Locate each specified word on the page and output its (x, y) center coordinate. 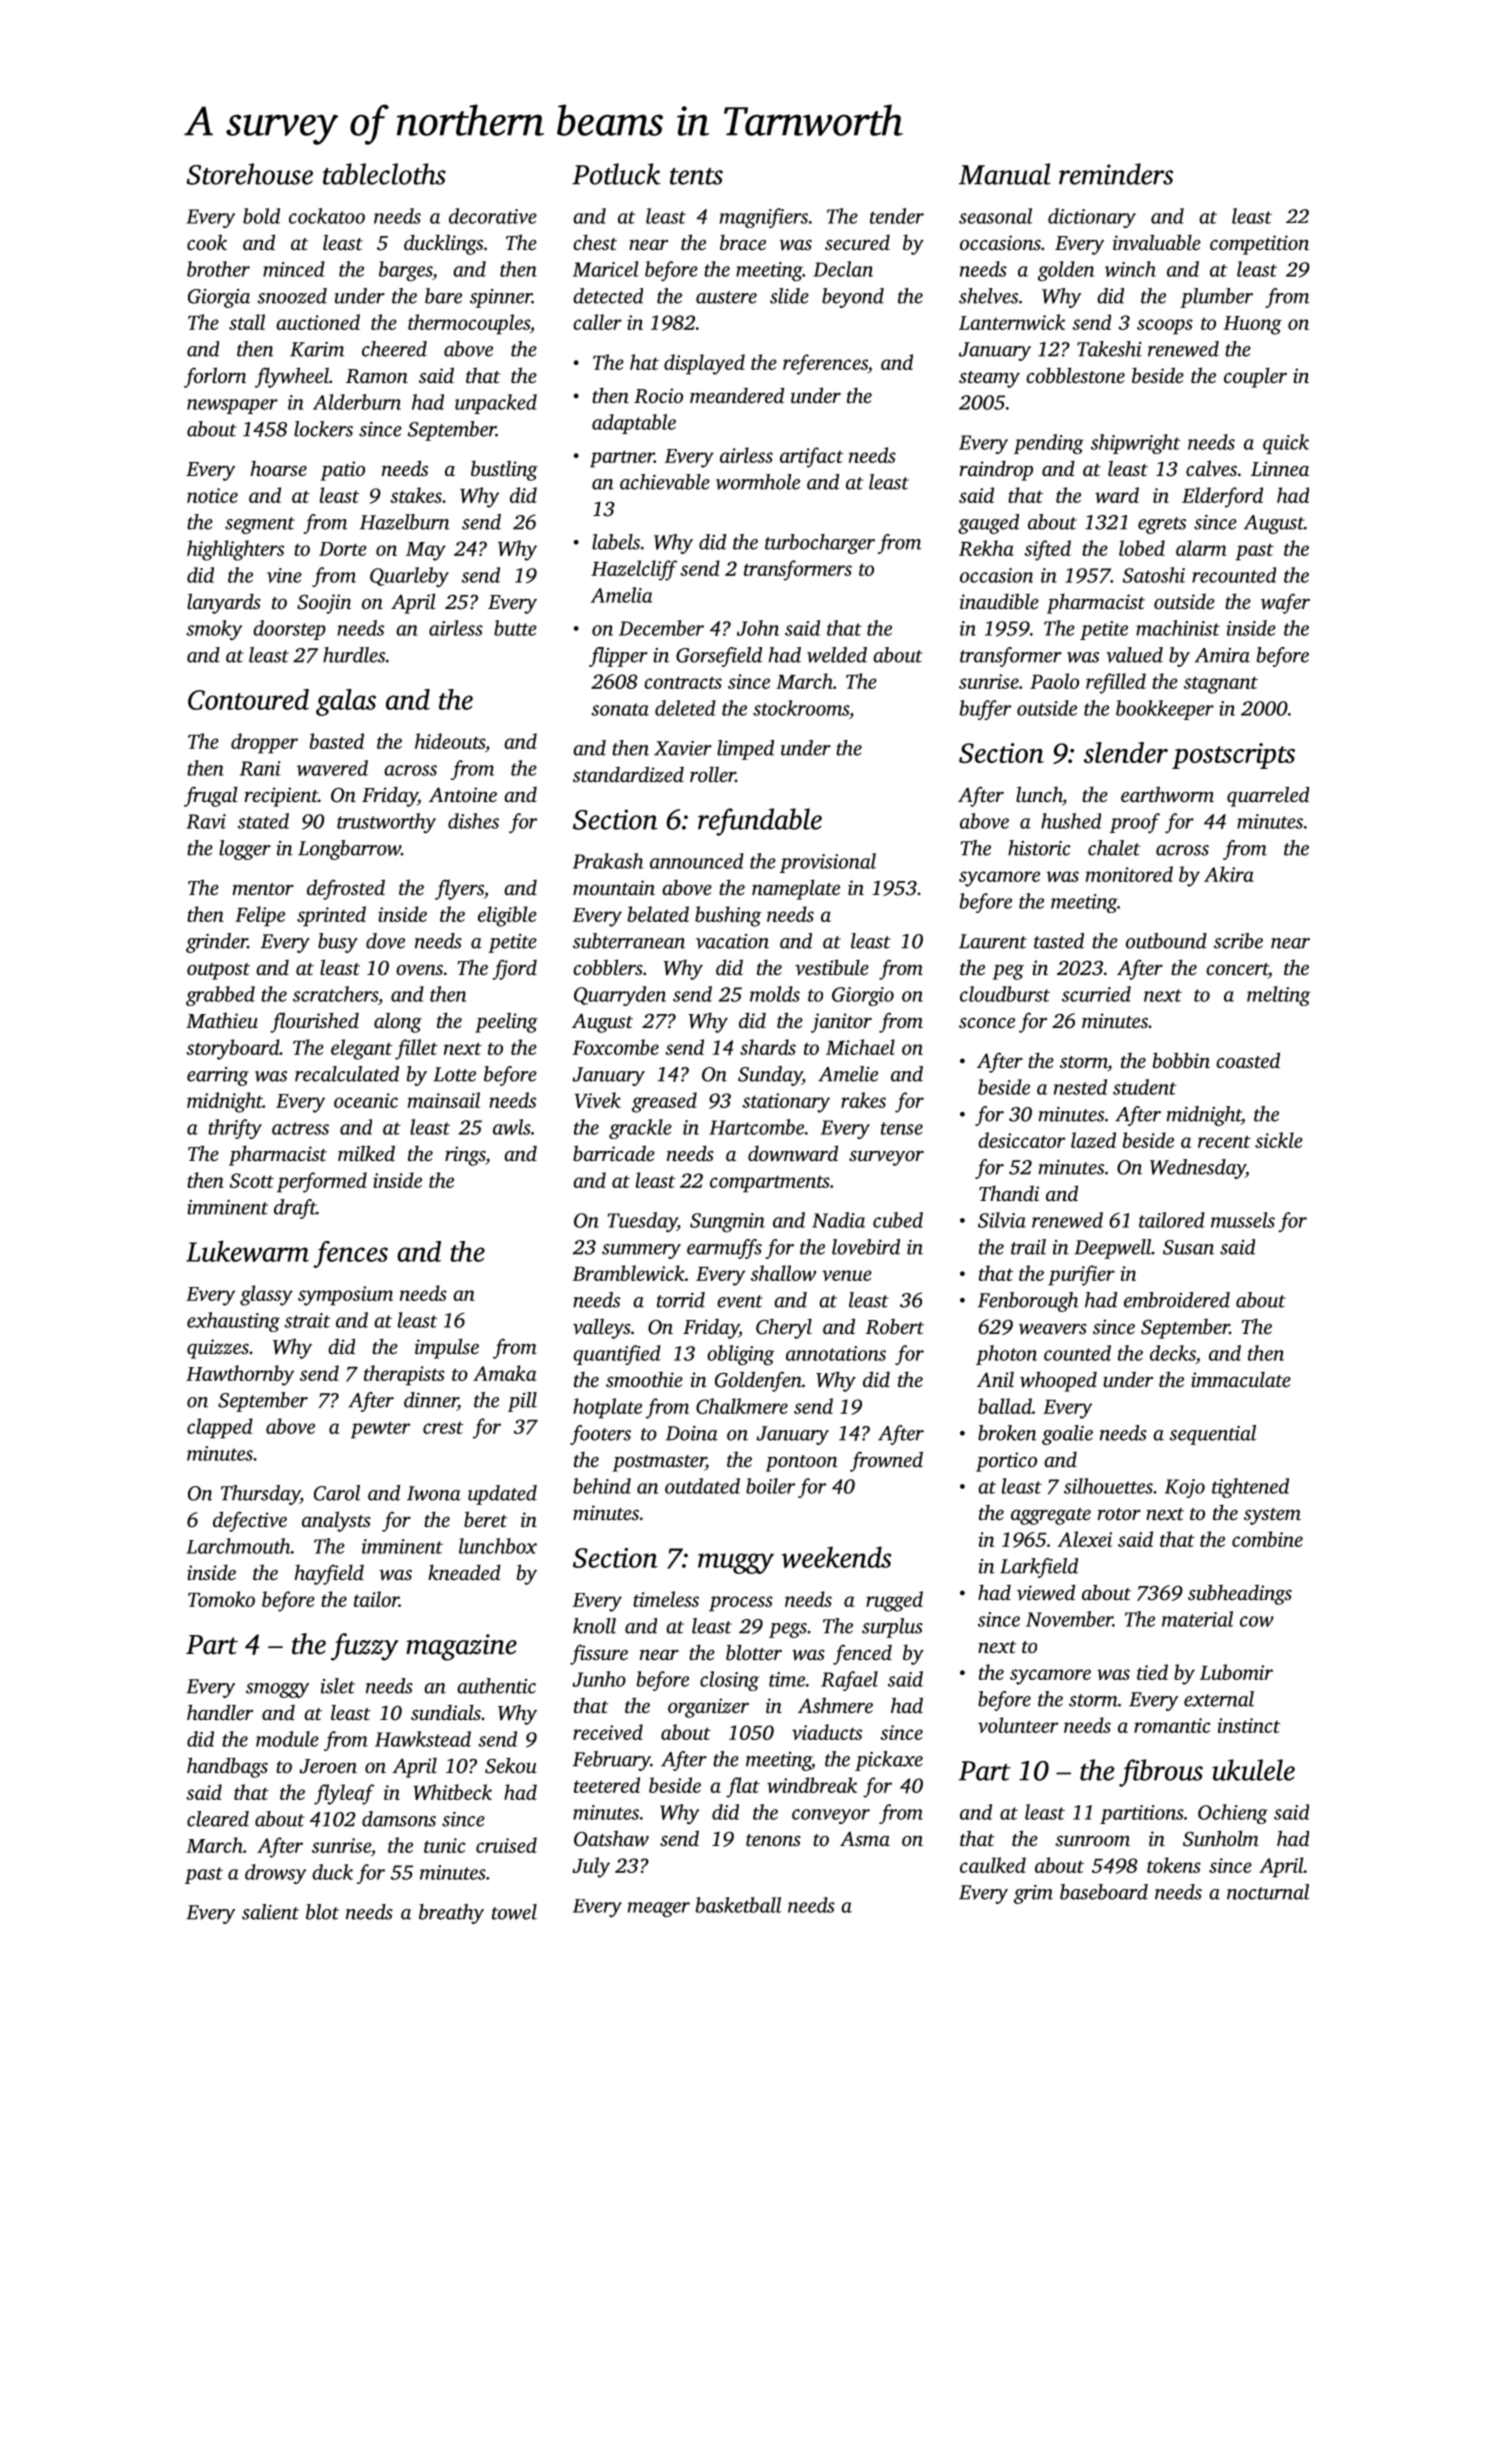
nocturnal (1268, 1892)
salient (270, 1912)
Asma (865, 1838)
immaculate (1241, 1379)
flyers (459, 889)
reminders (1116, 174)
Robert (895, 1327)
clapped (220, 1428)
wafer (1285, 604)
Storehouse (250, 174)
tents (696, 176)
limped (745, 750)
